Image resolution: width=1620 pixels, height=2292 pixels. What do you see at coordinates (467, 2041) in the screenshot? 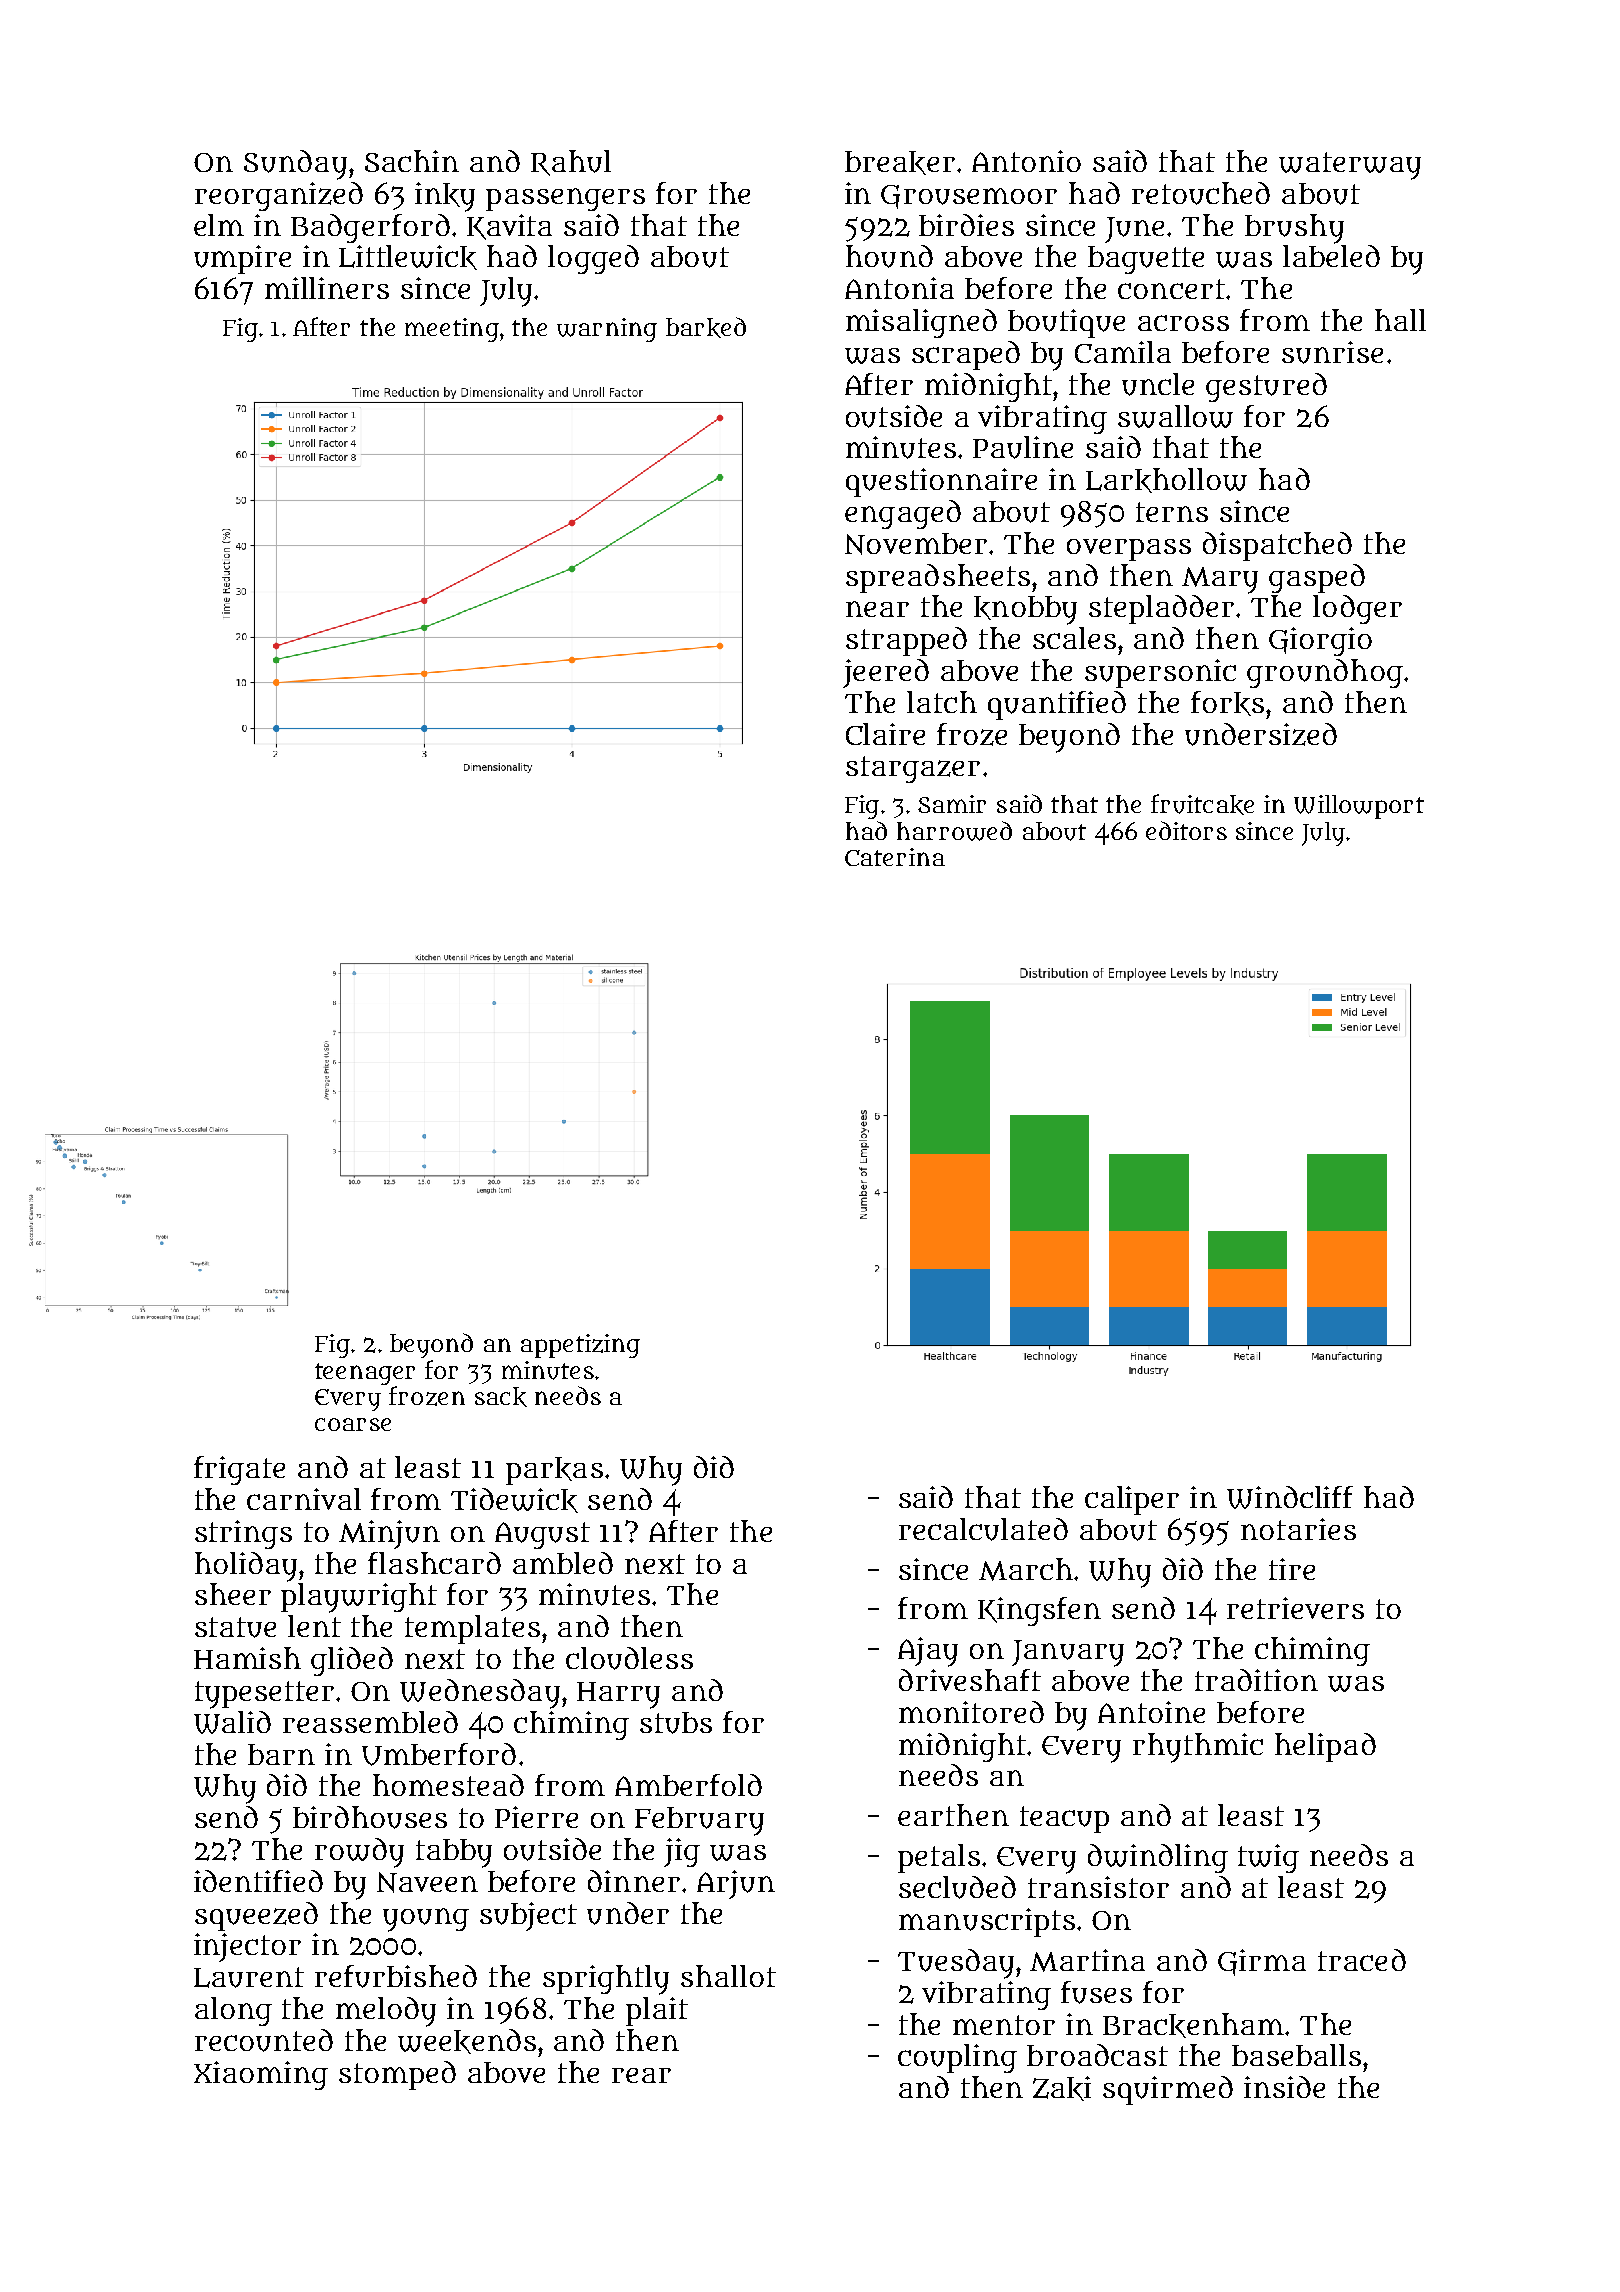
I see `weekends` at bounding box center [467, 2041].
